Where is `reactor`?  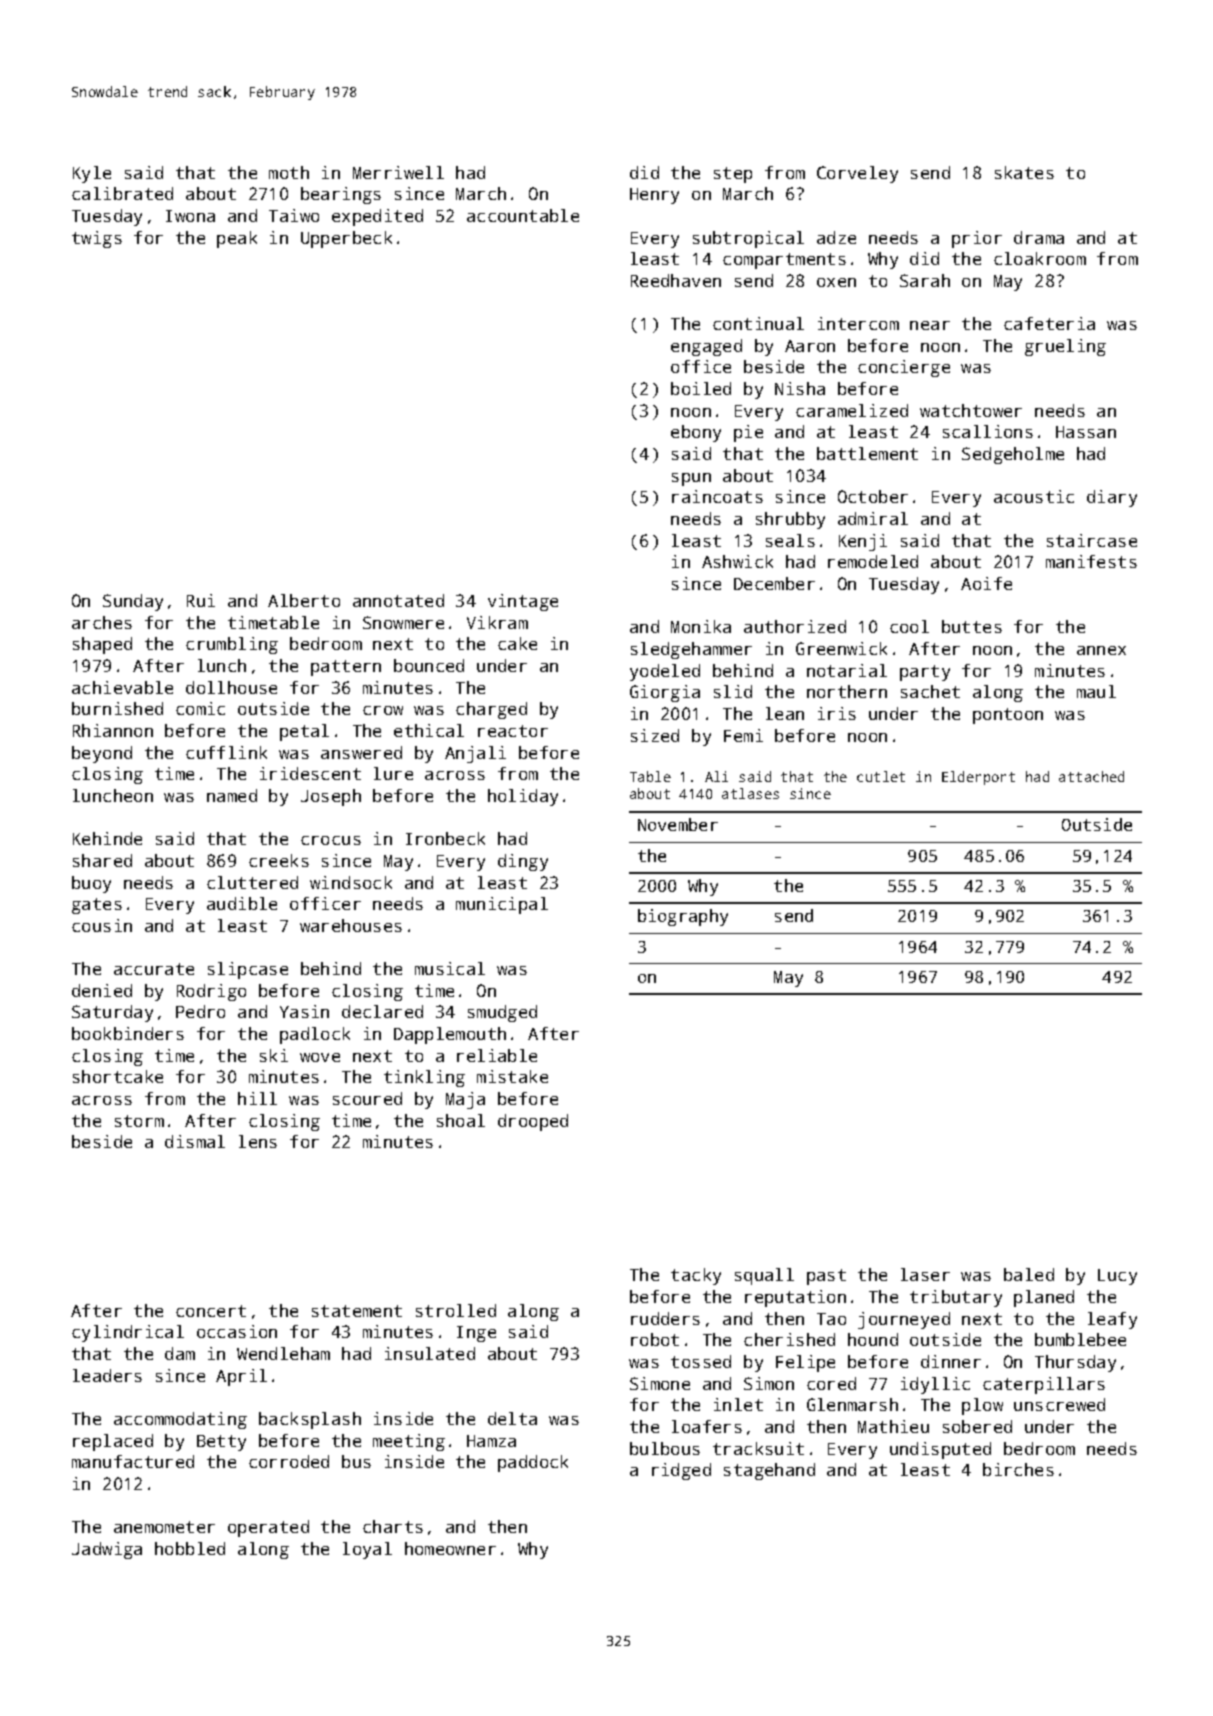 reactor is located at coordinates (513, 731).
